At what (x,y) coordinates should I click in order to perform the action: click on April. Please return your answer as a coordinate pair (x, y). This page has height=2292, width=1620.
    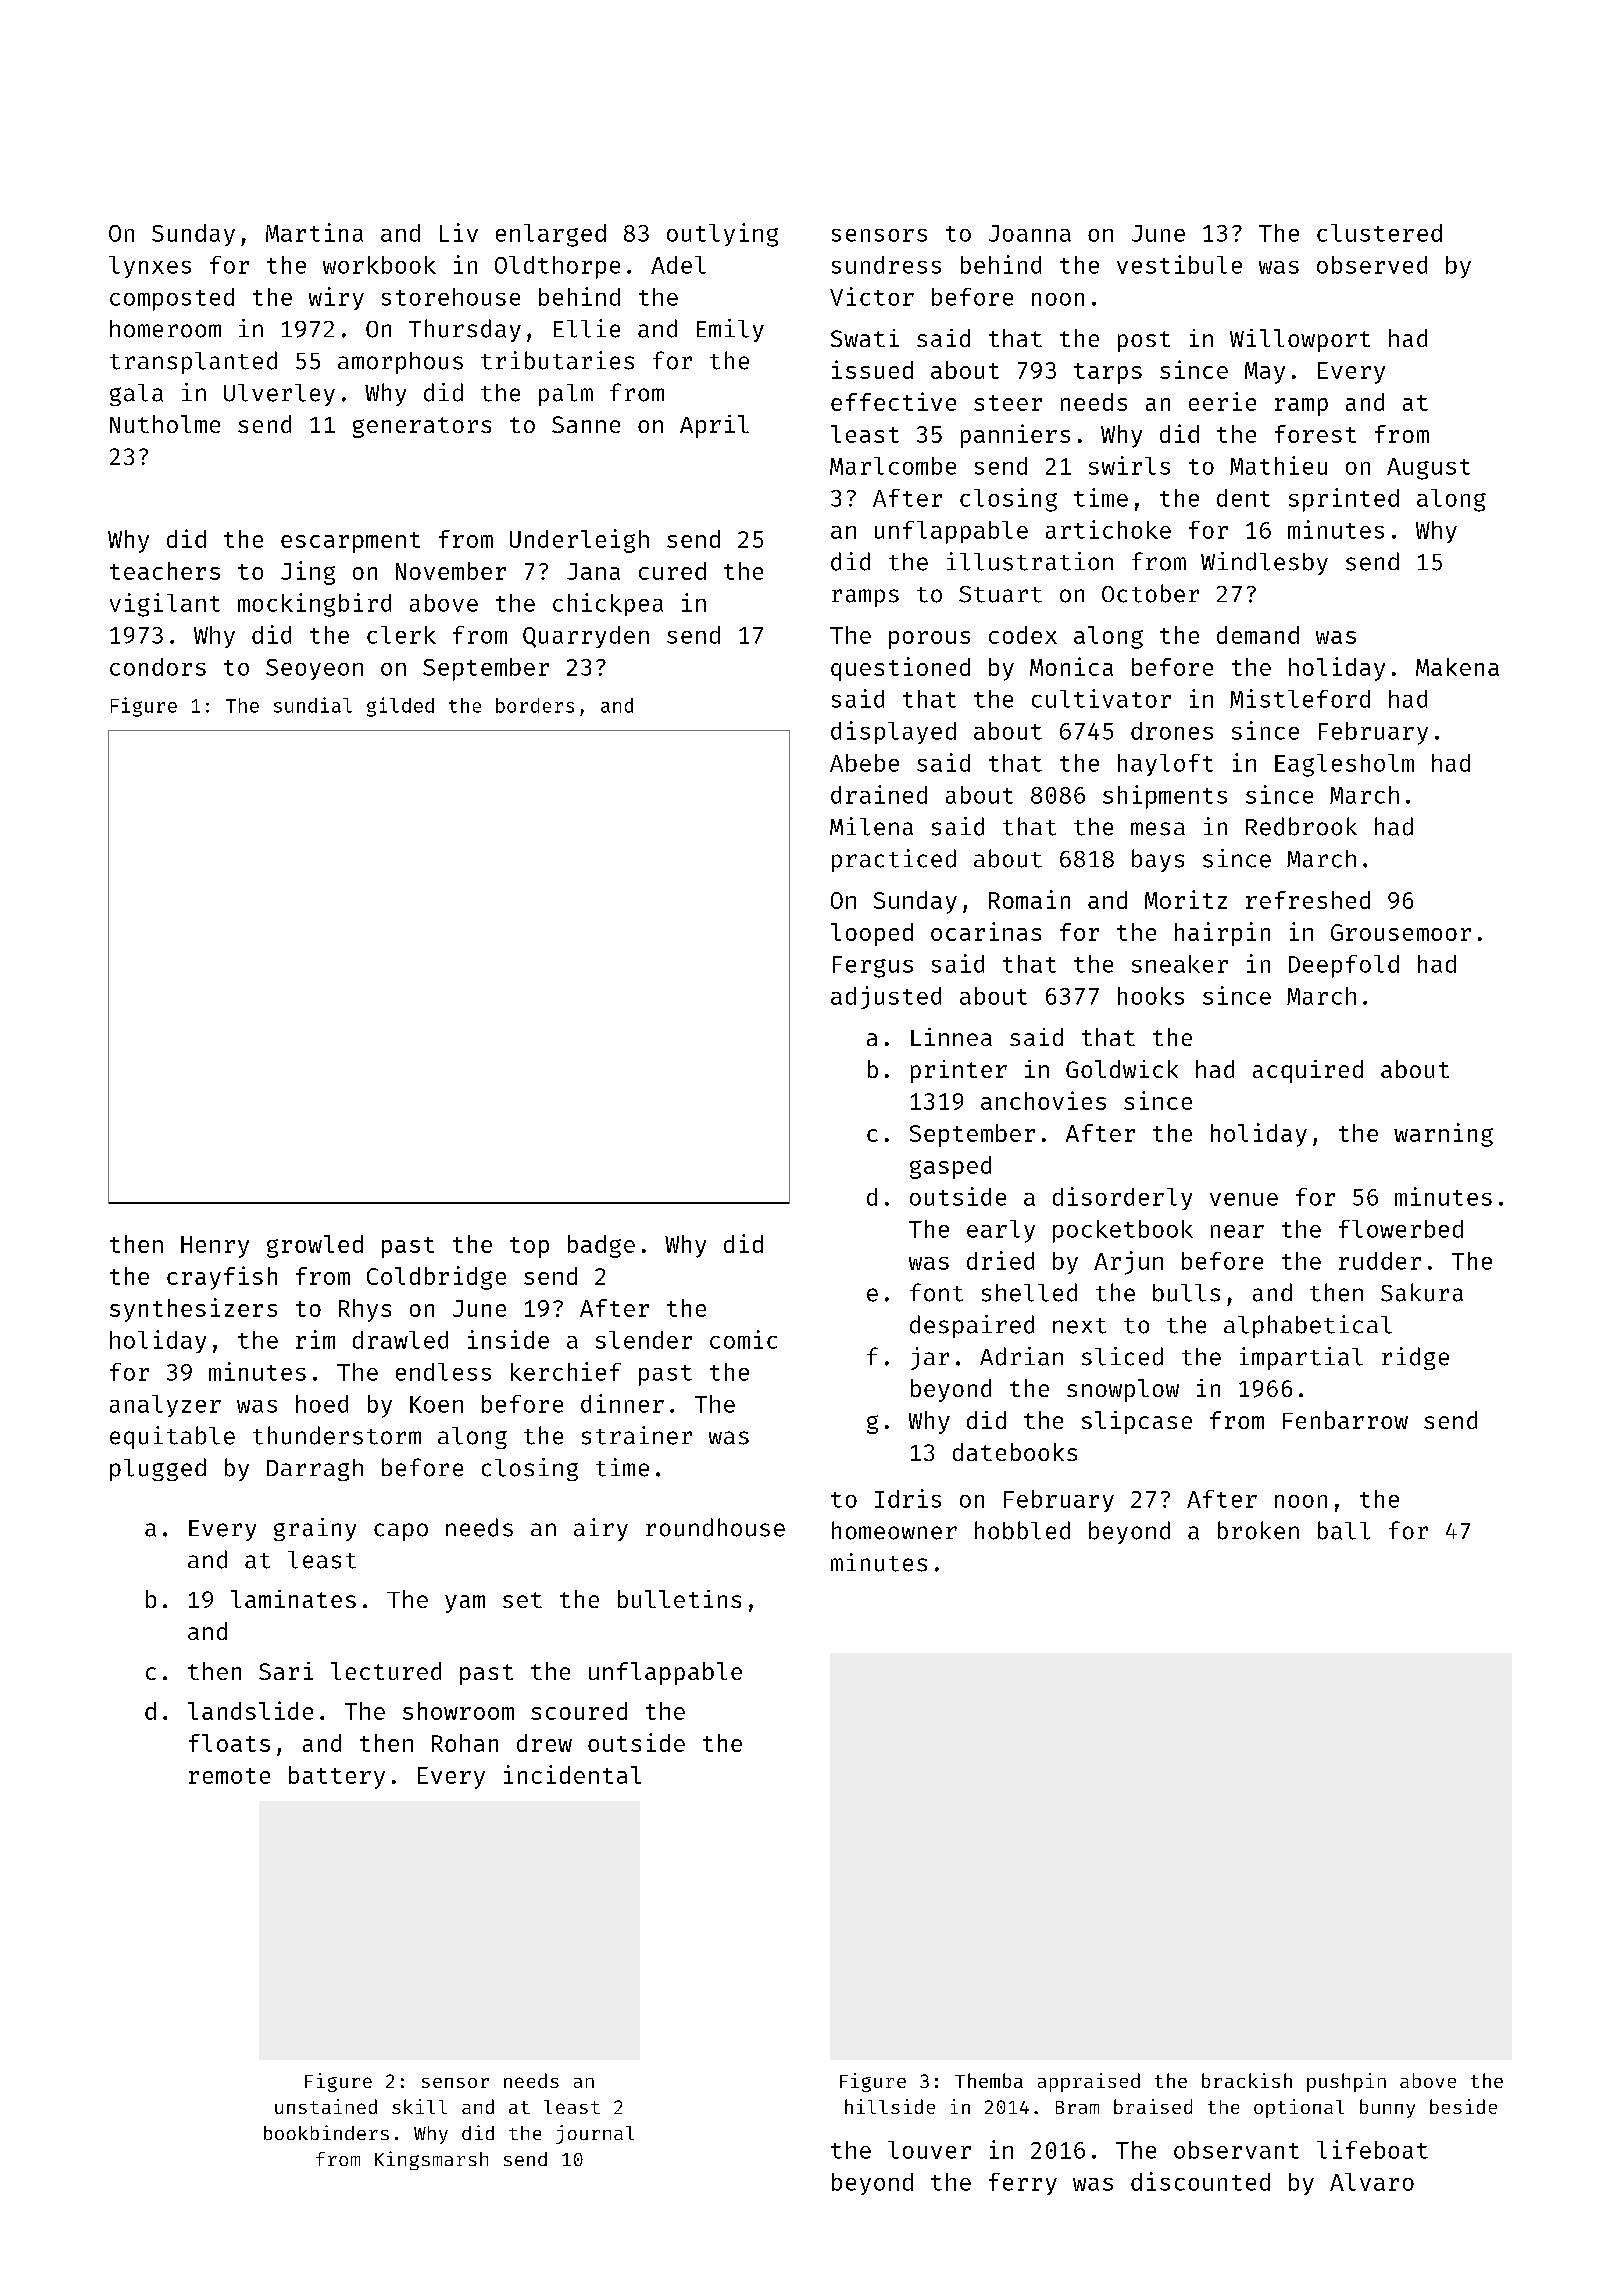
    Looking at the image, I should click on (714, 426).
